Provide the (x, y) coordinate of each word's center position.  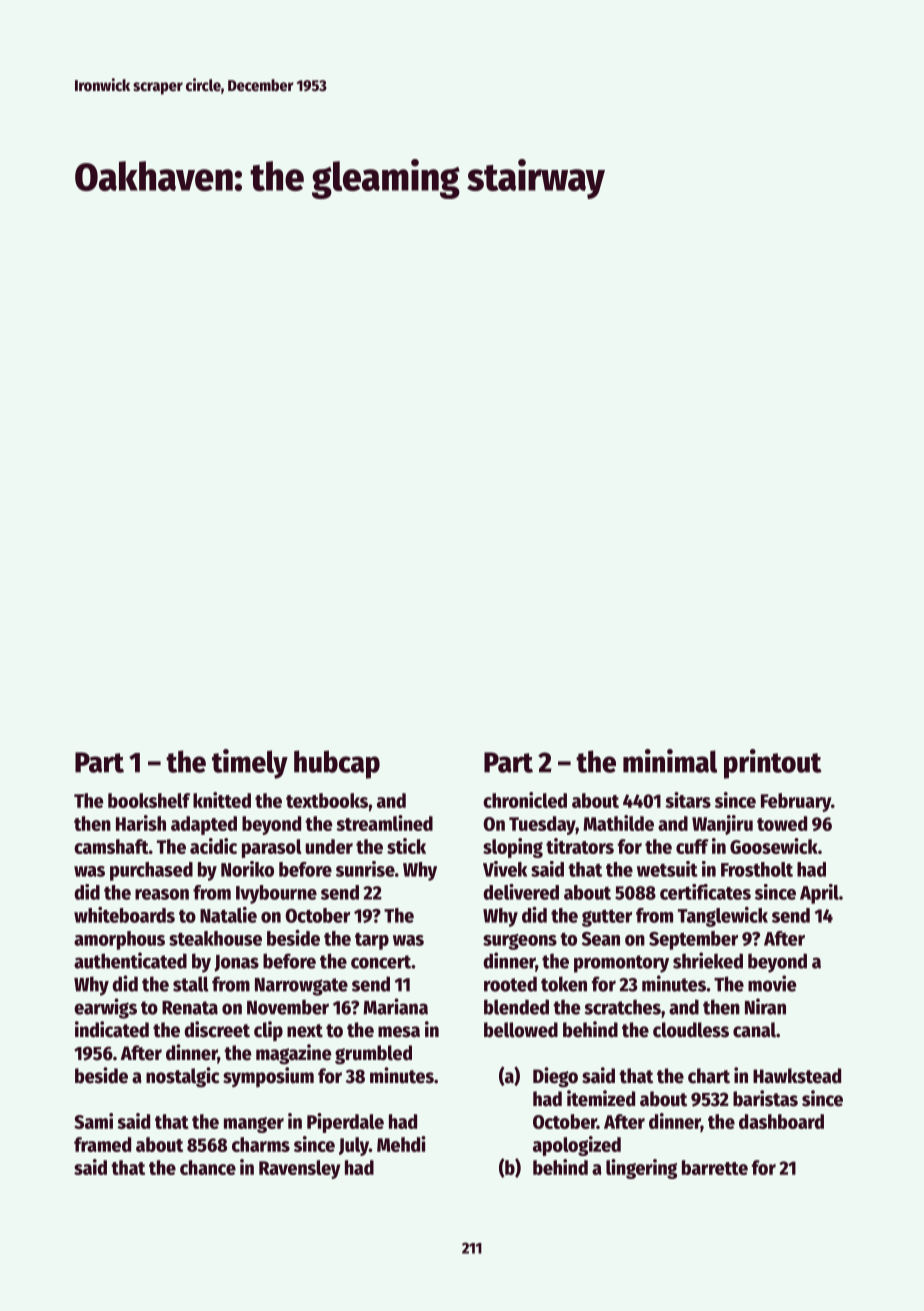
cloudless (691, 1030)
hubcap (337, 764)
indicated (112, 1029)
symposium (268, 1077)
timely (250, 764)
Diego (555, 1077)
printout (773, 764)
